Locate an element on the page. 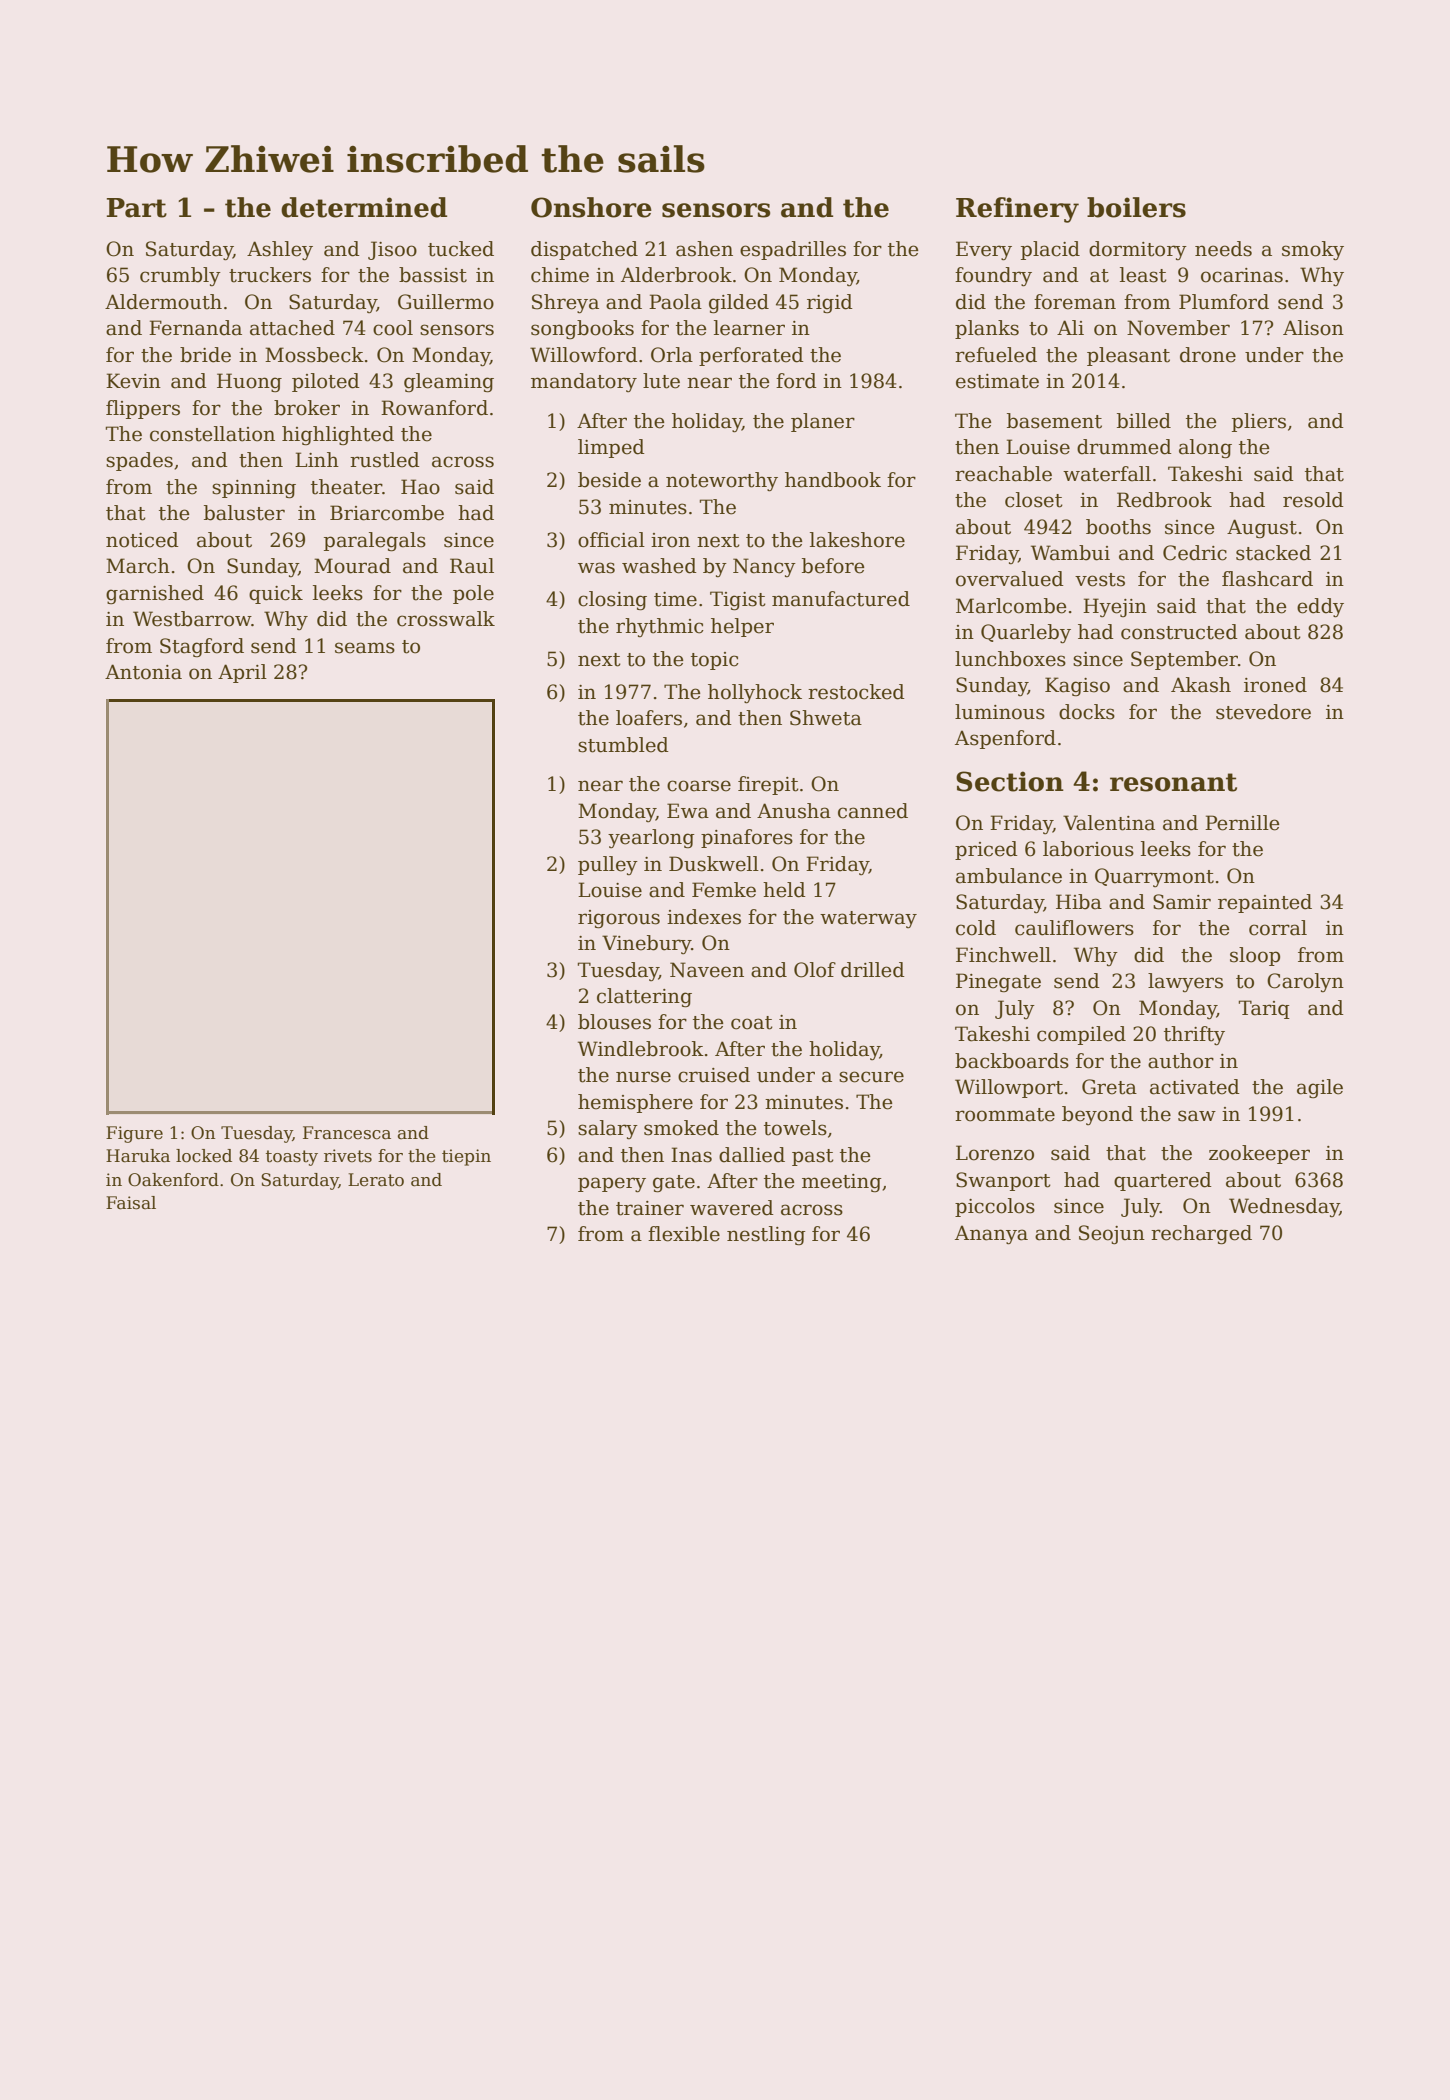  drilled is located at coordinates (873, 970).
